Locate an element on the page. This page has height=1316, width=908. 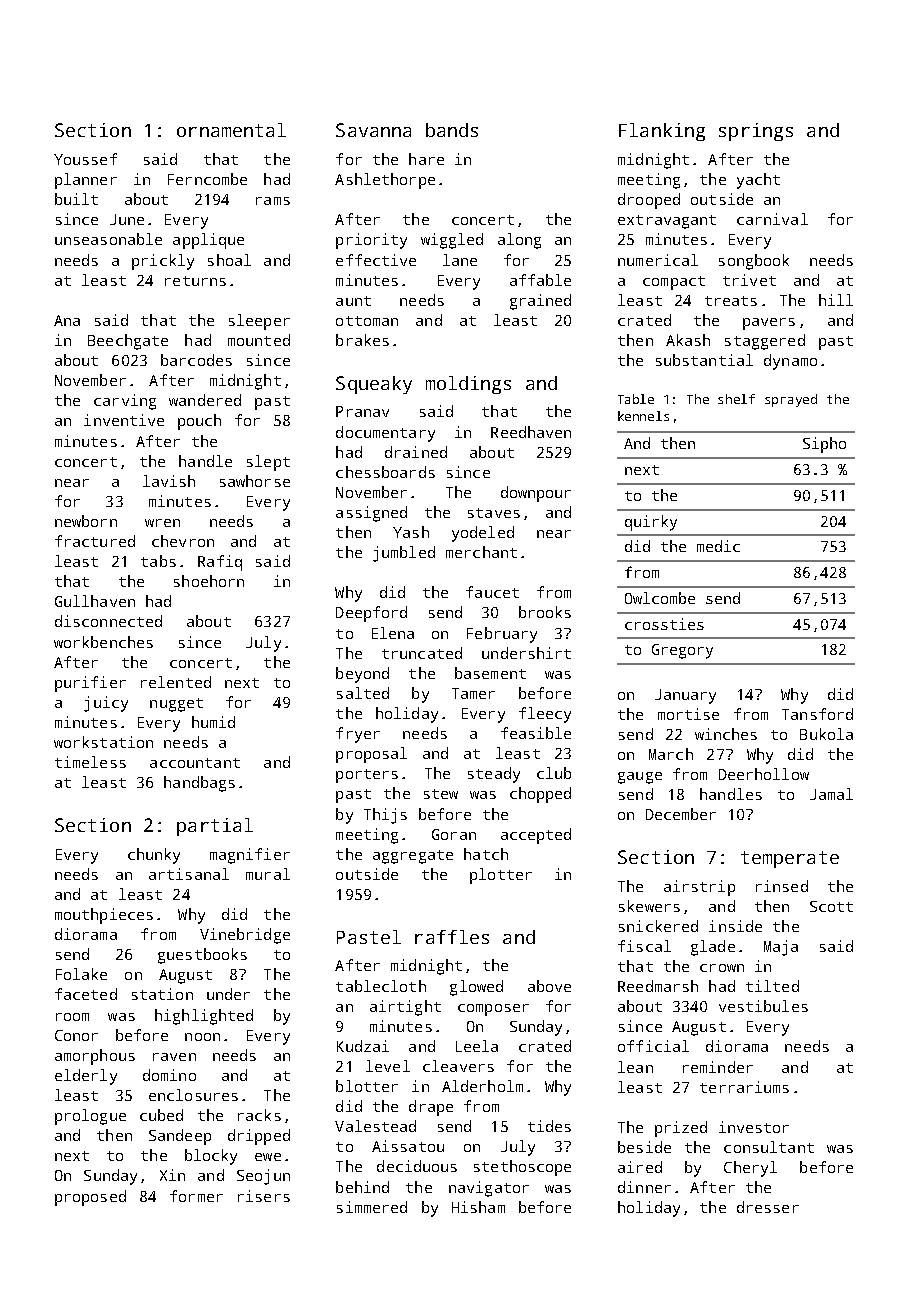
chevron is located at coordinates (183, 541).
